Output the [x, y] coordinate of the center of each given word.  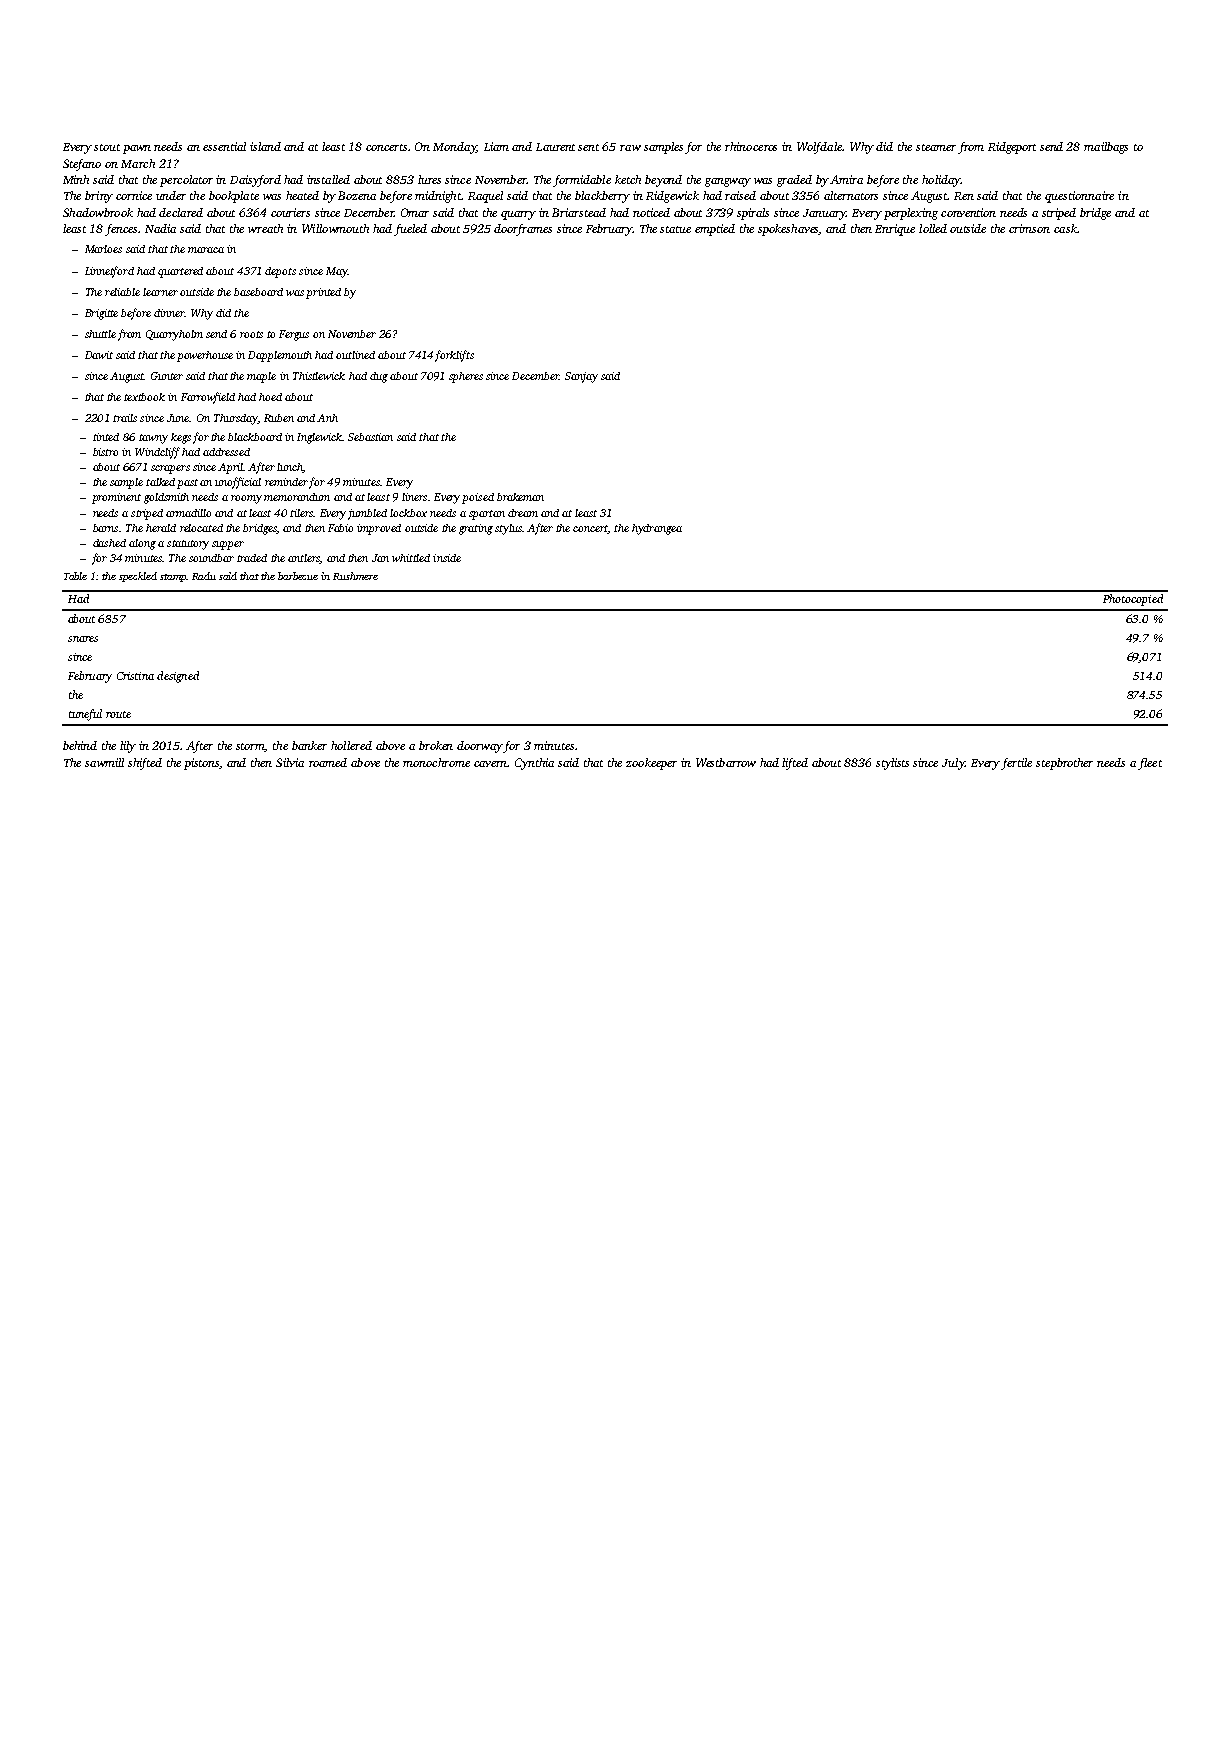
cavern [491, 764]
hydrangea [657, 529]
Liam [496, 146]
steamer [936, 147]
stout [107, 147]
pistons [202, 764]
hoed [270, 397]
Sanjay [581, 377]
